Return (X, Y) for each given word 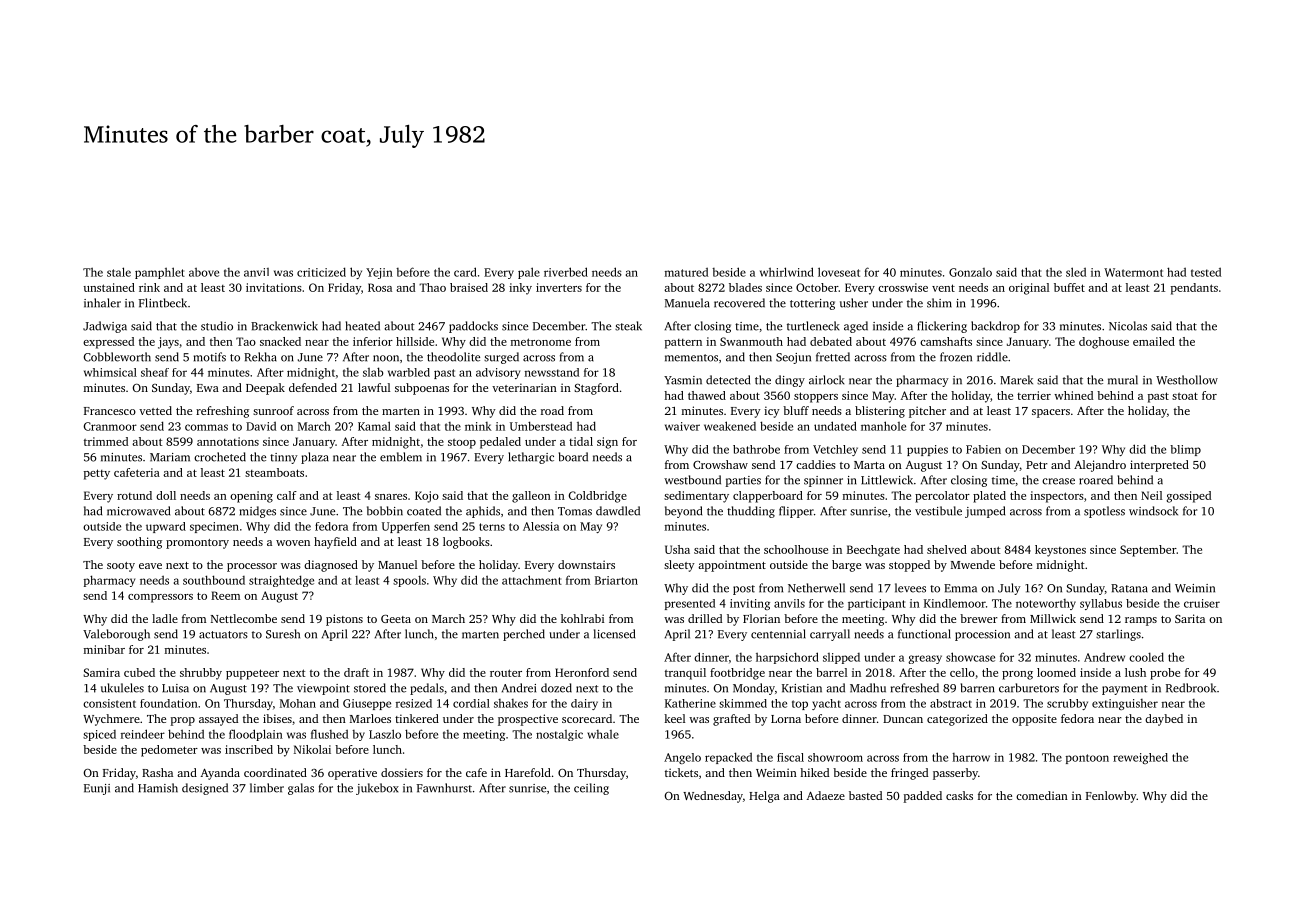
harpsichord (787, 658)
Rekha (260, 357)
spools (409, 581)
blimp (1185, 450)
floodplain (256, 735)
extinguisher (1125, 704)
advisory (498, 373)
